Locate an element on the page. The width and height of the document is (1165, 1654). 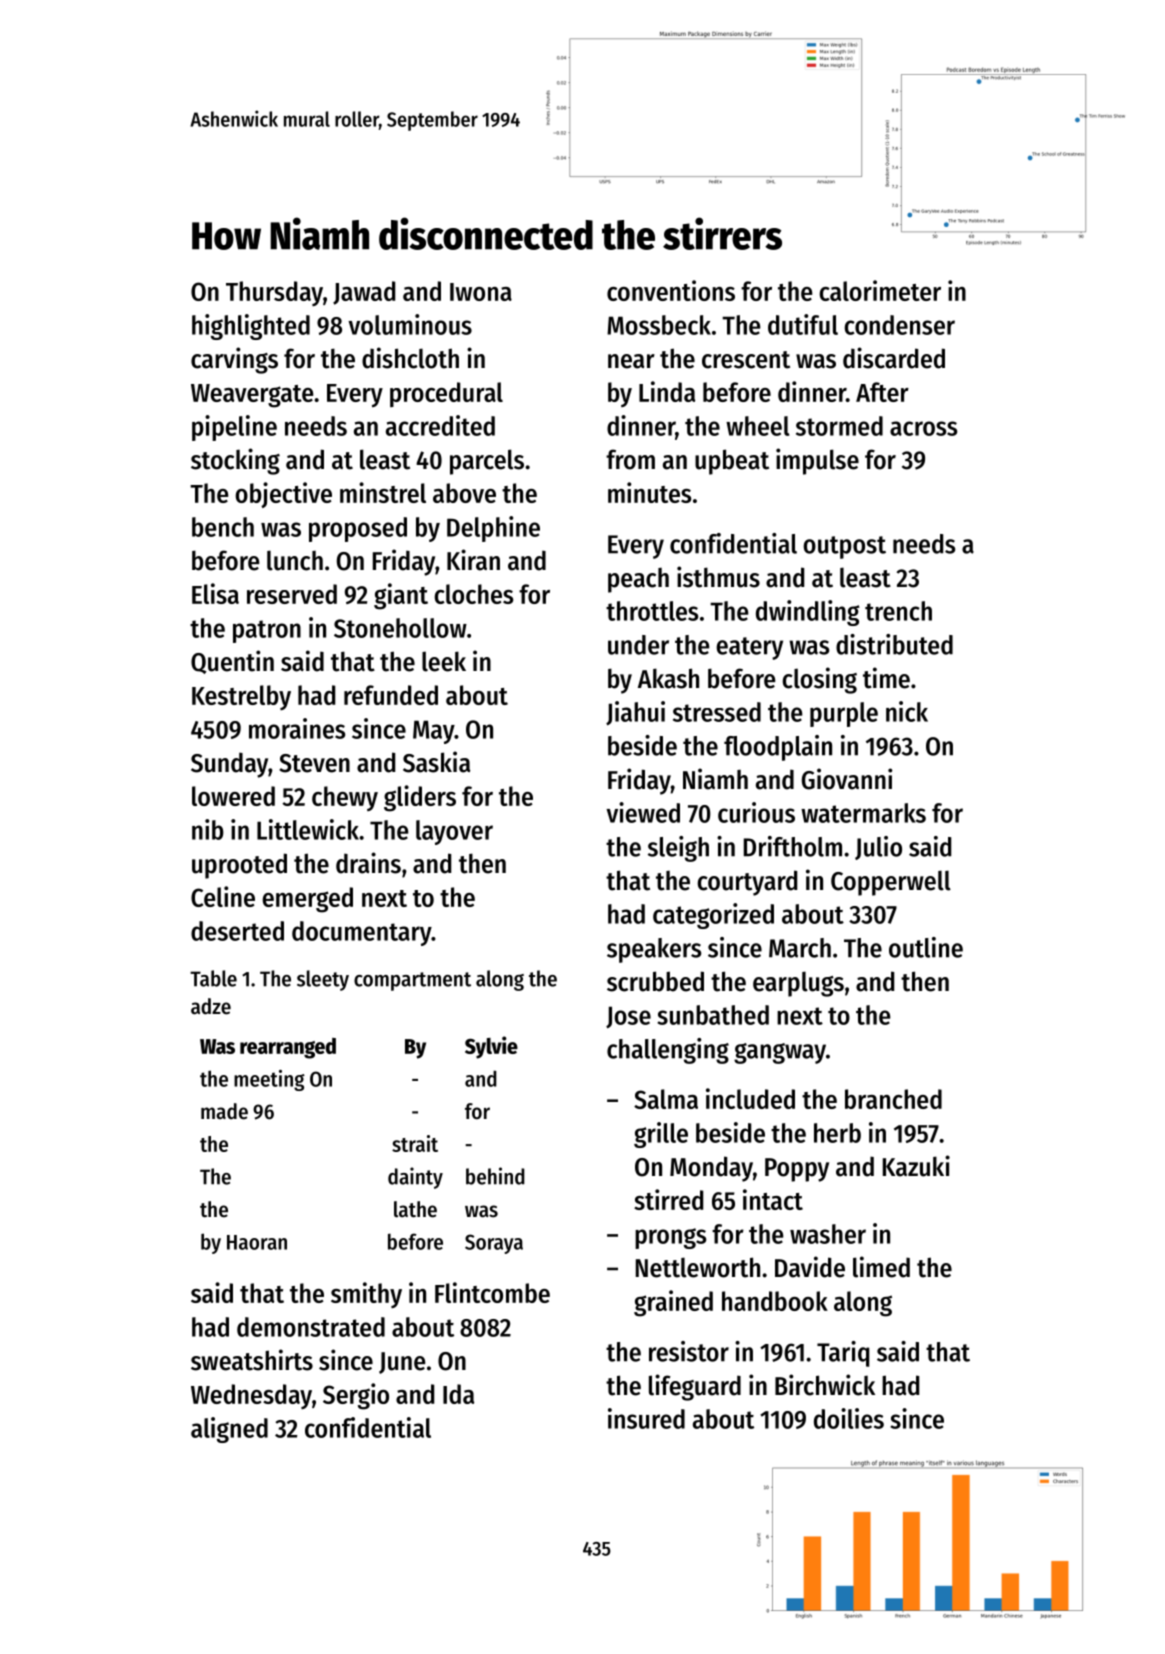
conventions is located at coordinates (671, 290).
